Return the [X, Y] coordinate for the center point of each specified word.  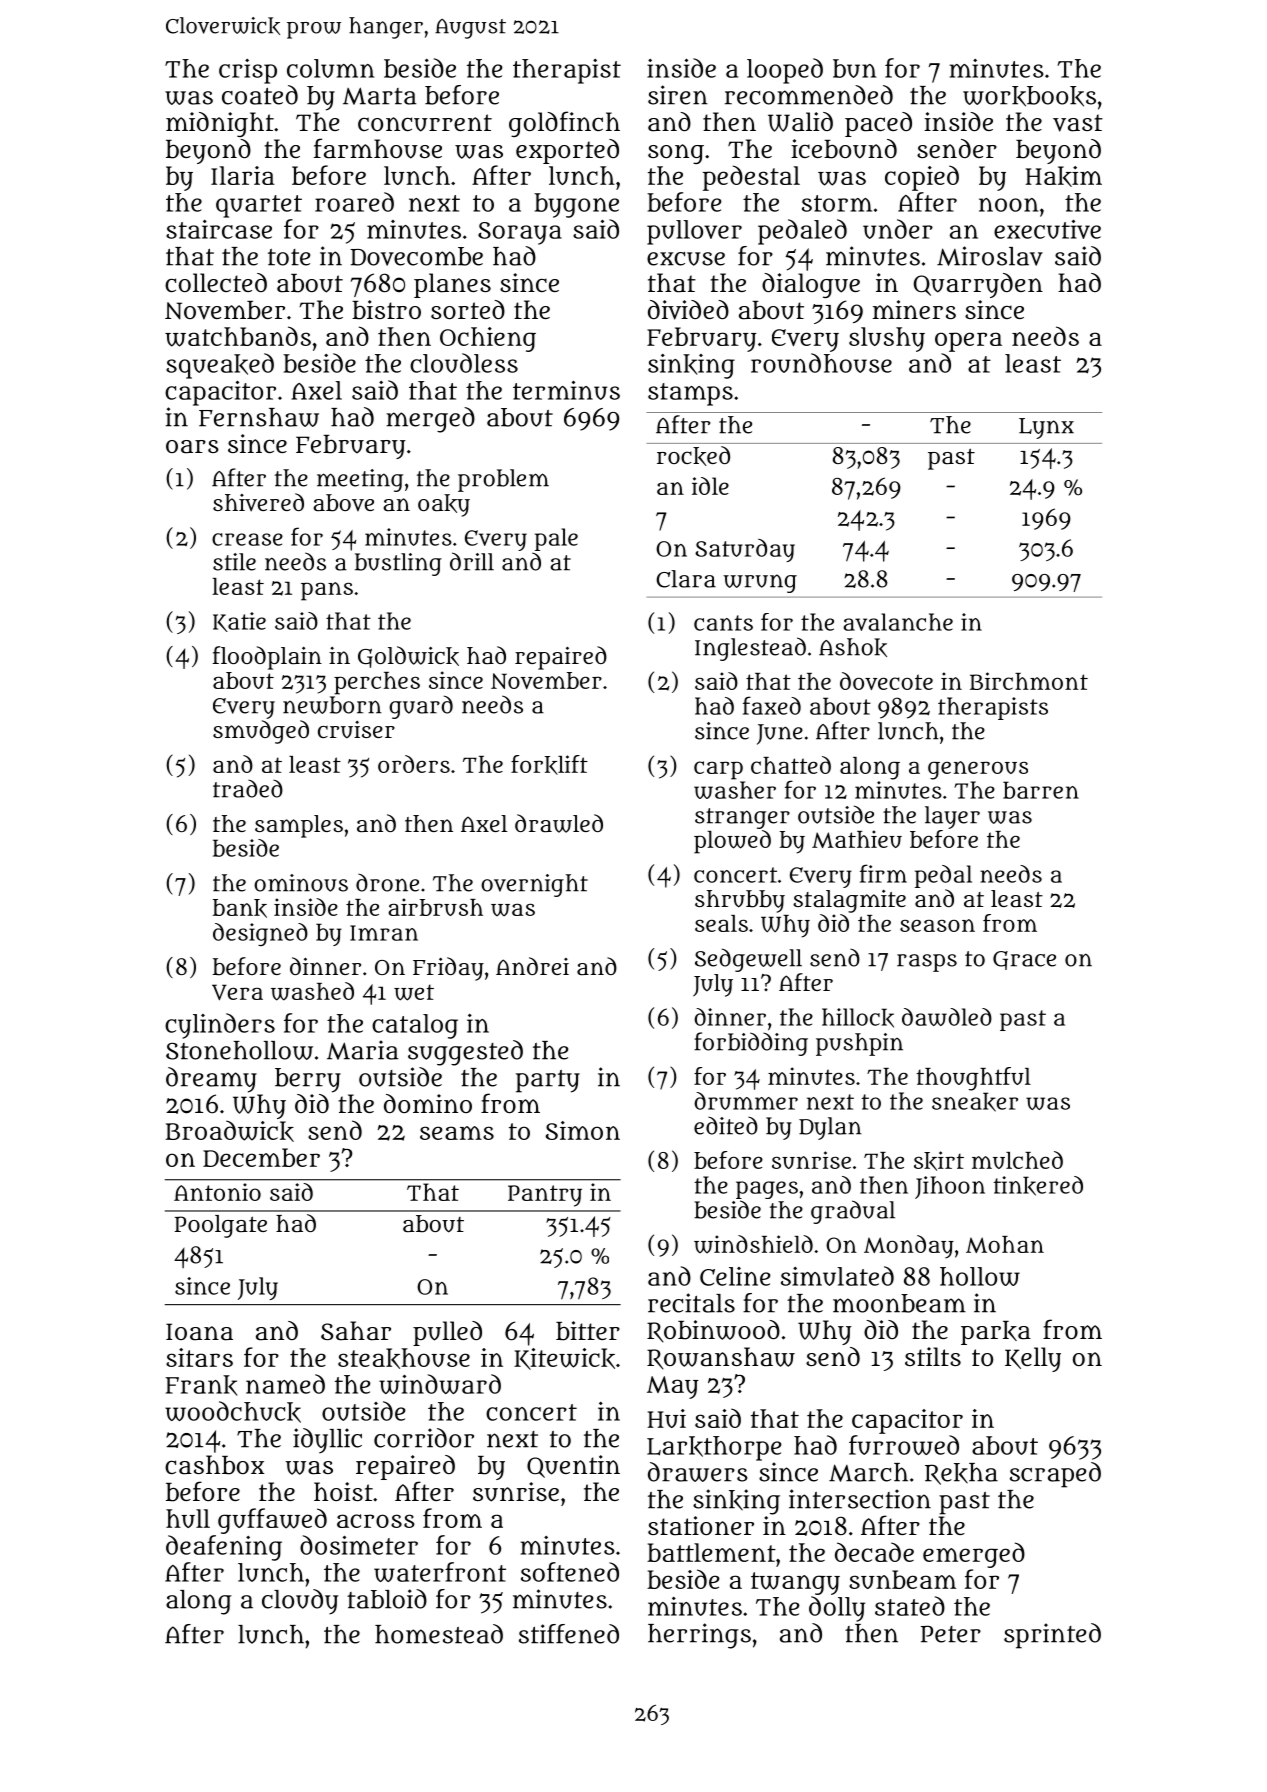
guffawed [272, 1521]
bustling [398, 564]
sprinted [1052, 1636]
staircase [219, 229]
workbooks [1029, 96]
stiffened [569, 1634]
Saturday [745, 550]
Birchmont [1029, 681]
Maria [362, 1050]
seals [721, 923]
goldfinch [564, 124]
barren [1041, 790]
